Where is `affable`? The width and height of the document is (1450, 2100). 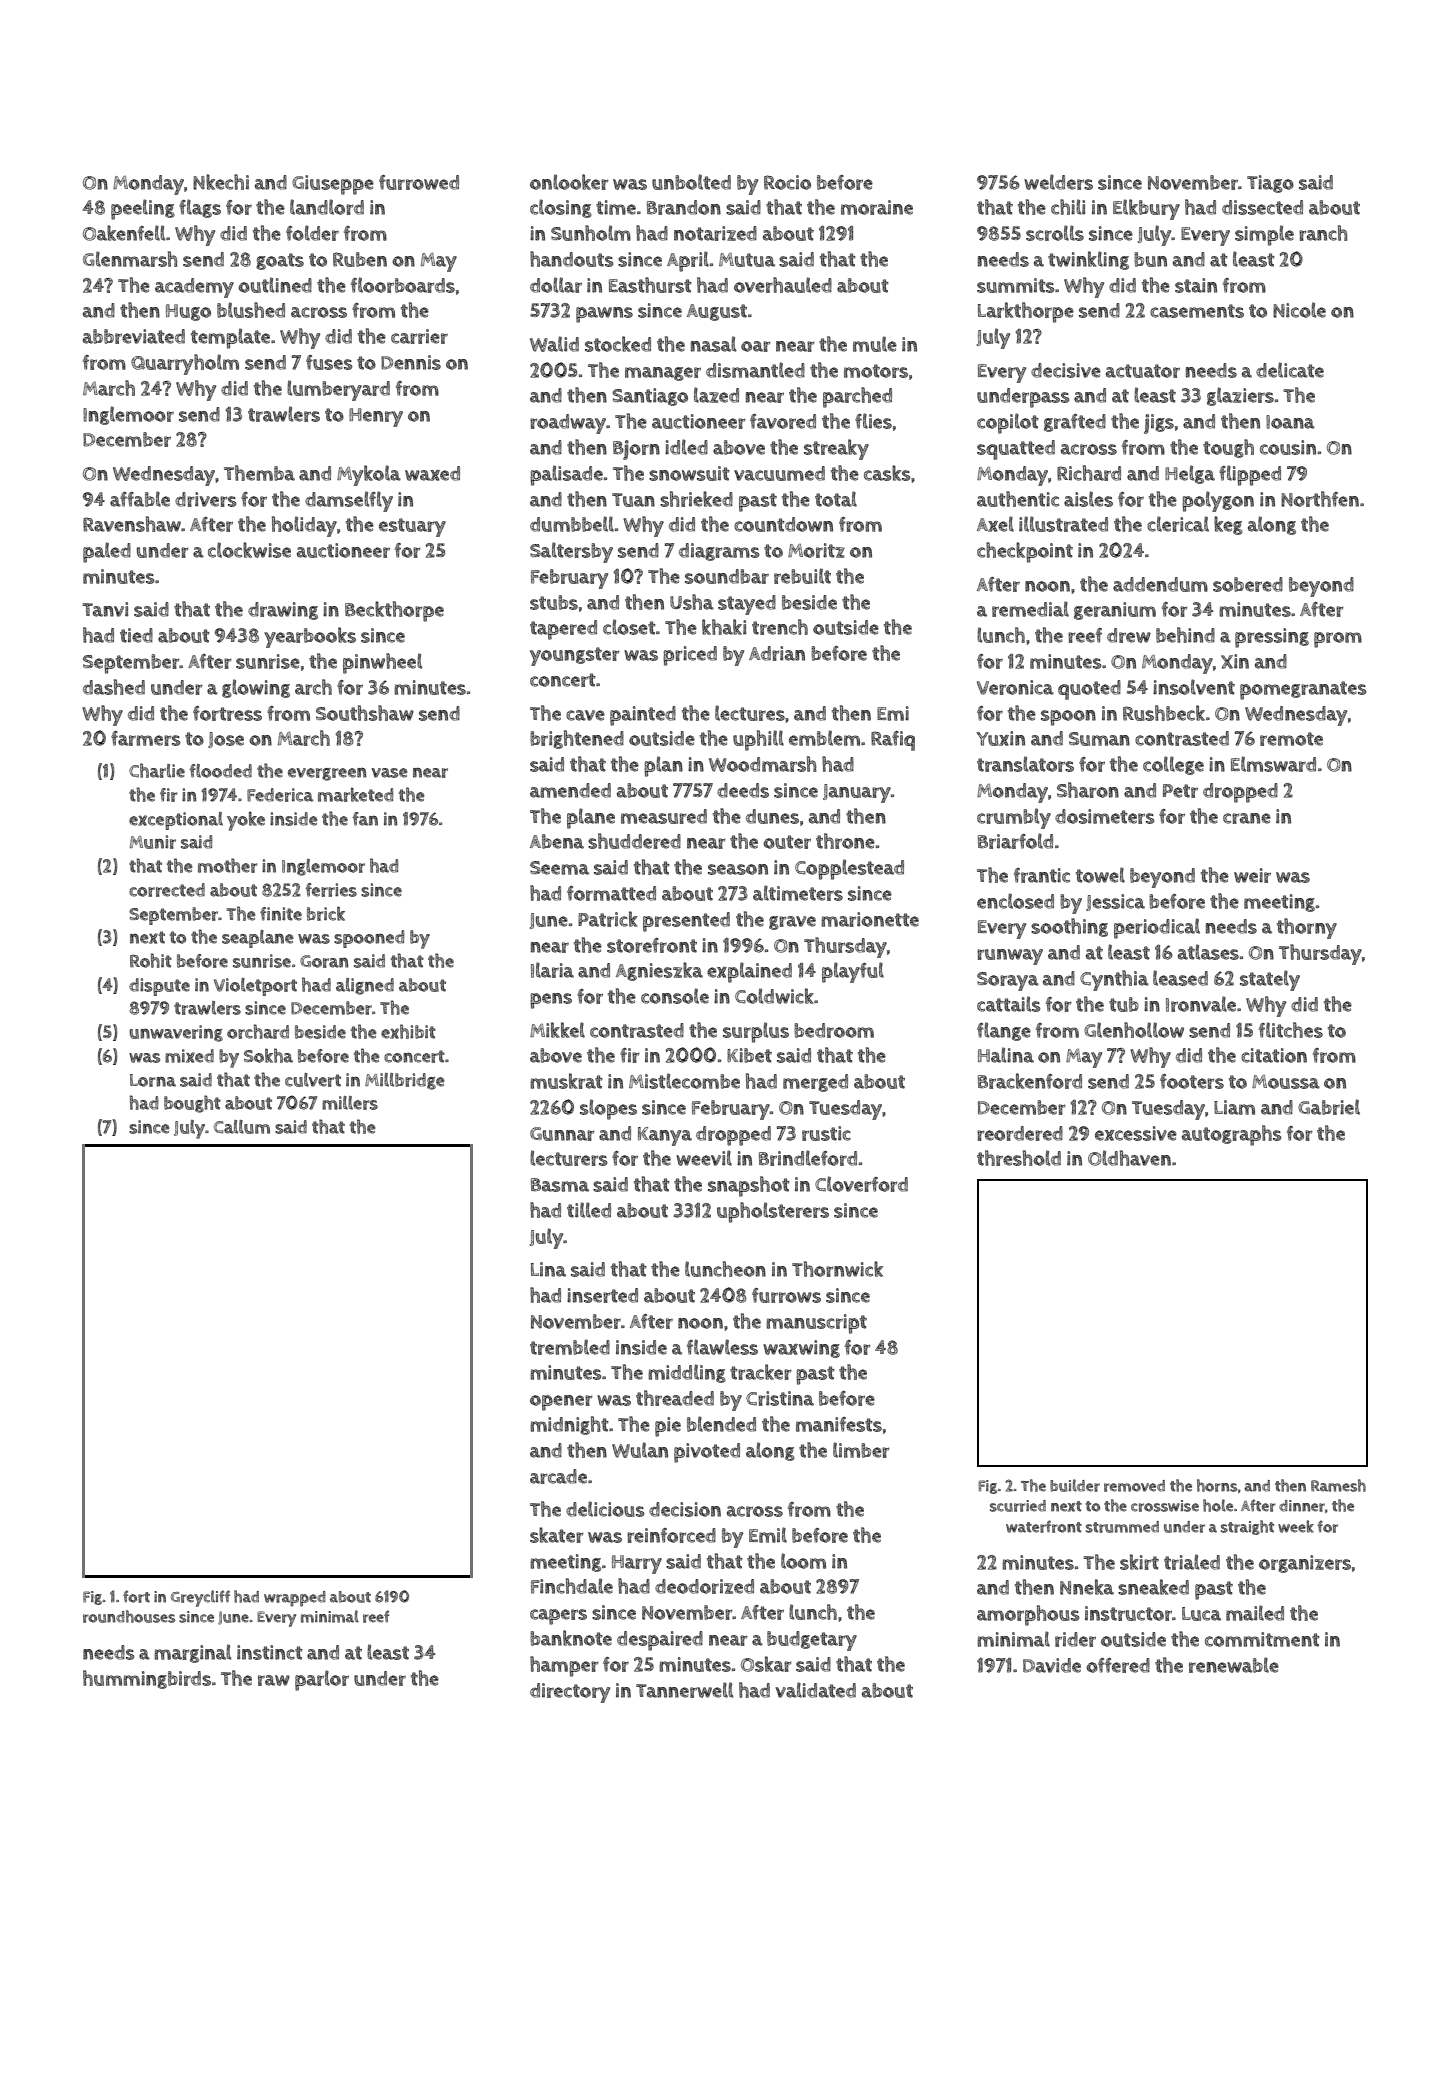 affable is located at coordinates (140, 499).
